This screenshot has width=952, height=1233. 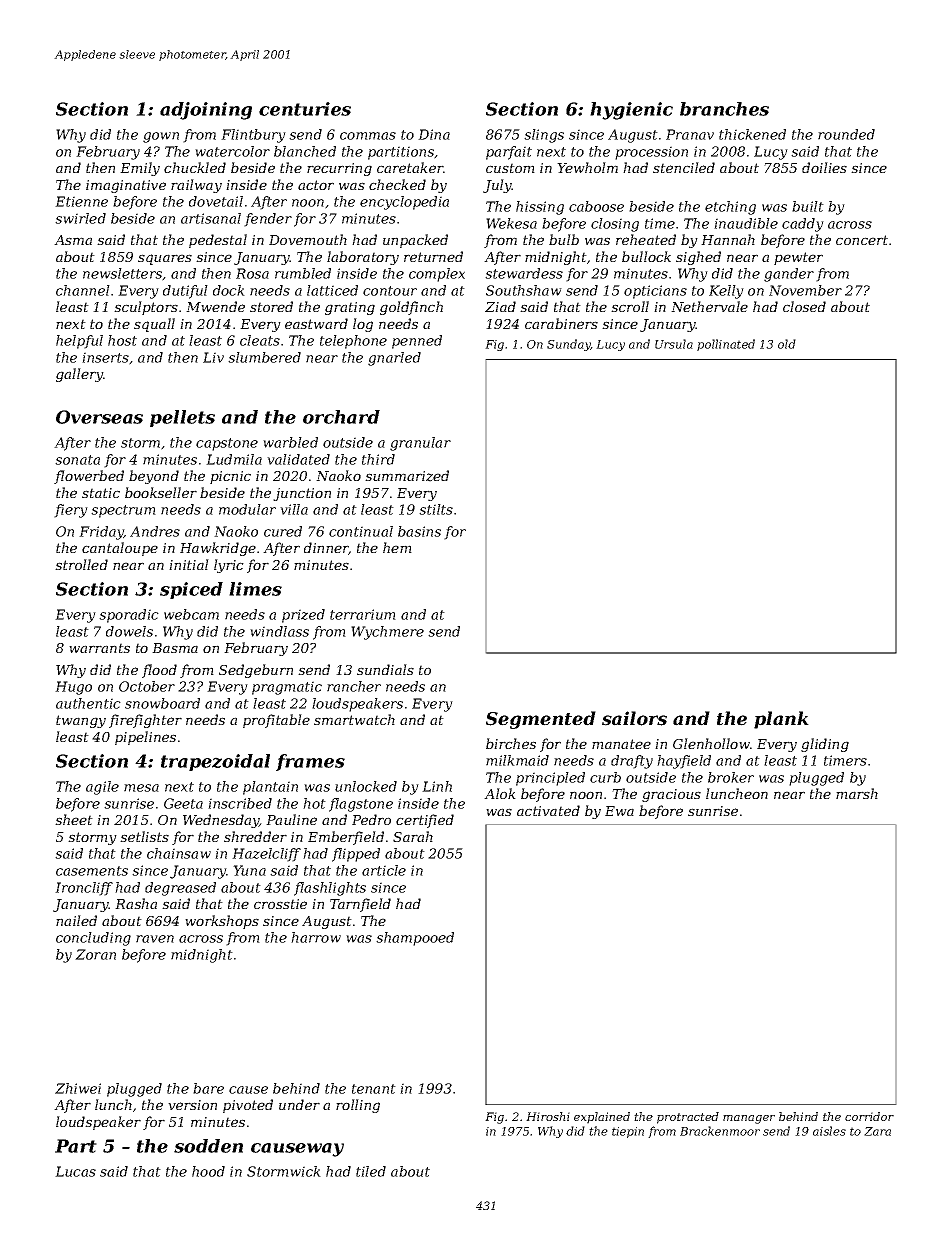 I want to click on basins, so click(x=419, y=531).
